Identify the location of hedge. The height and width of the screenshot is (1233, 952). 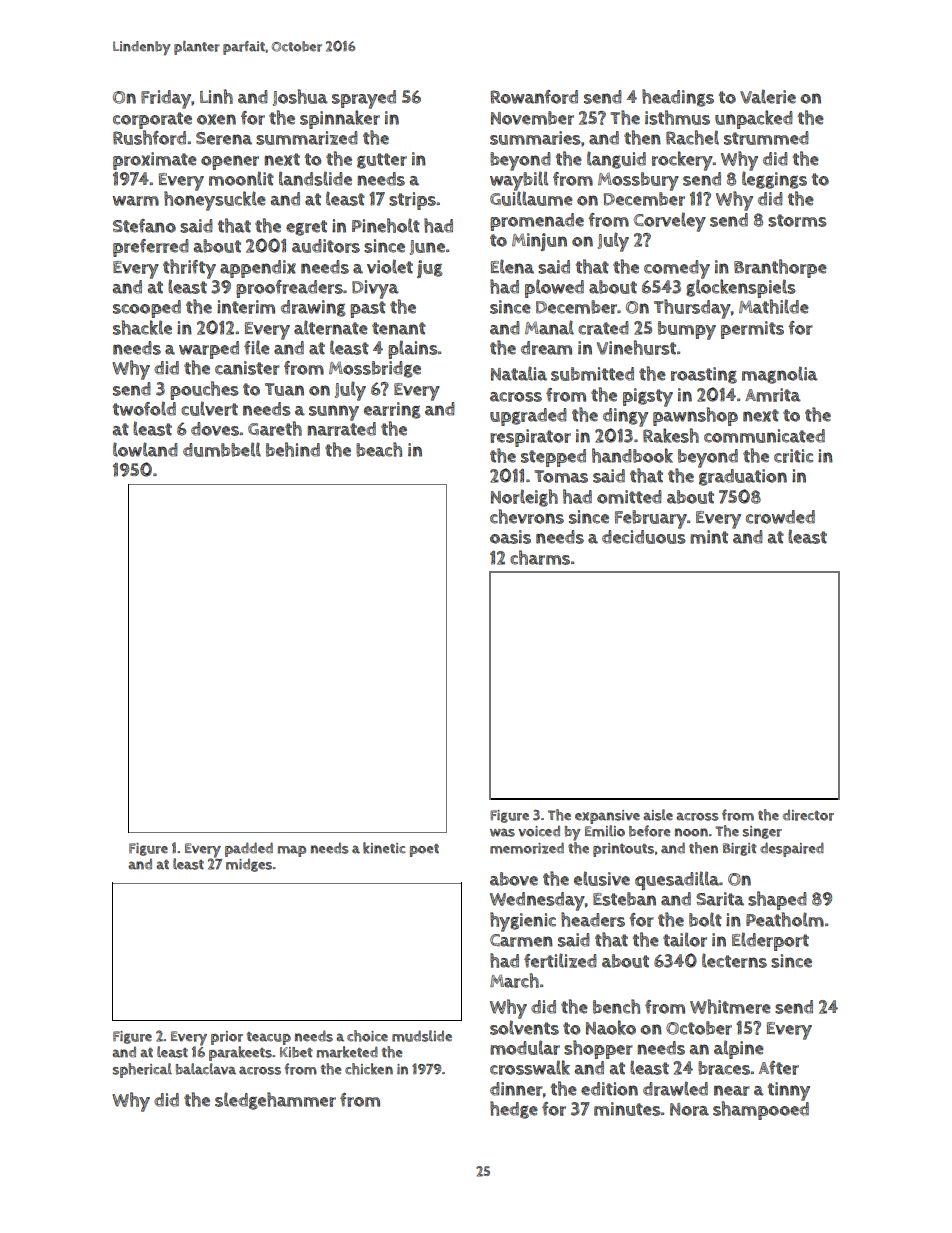
(514, 1110).
